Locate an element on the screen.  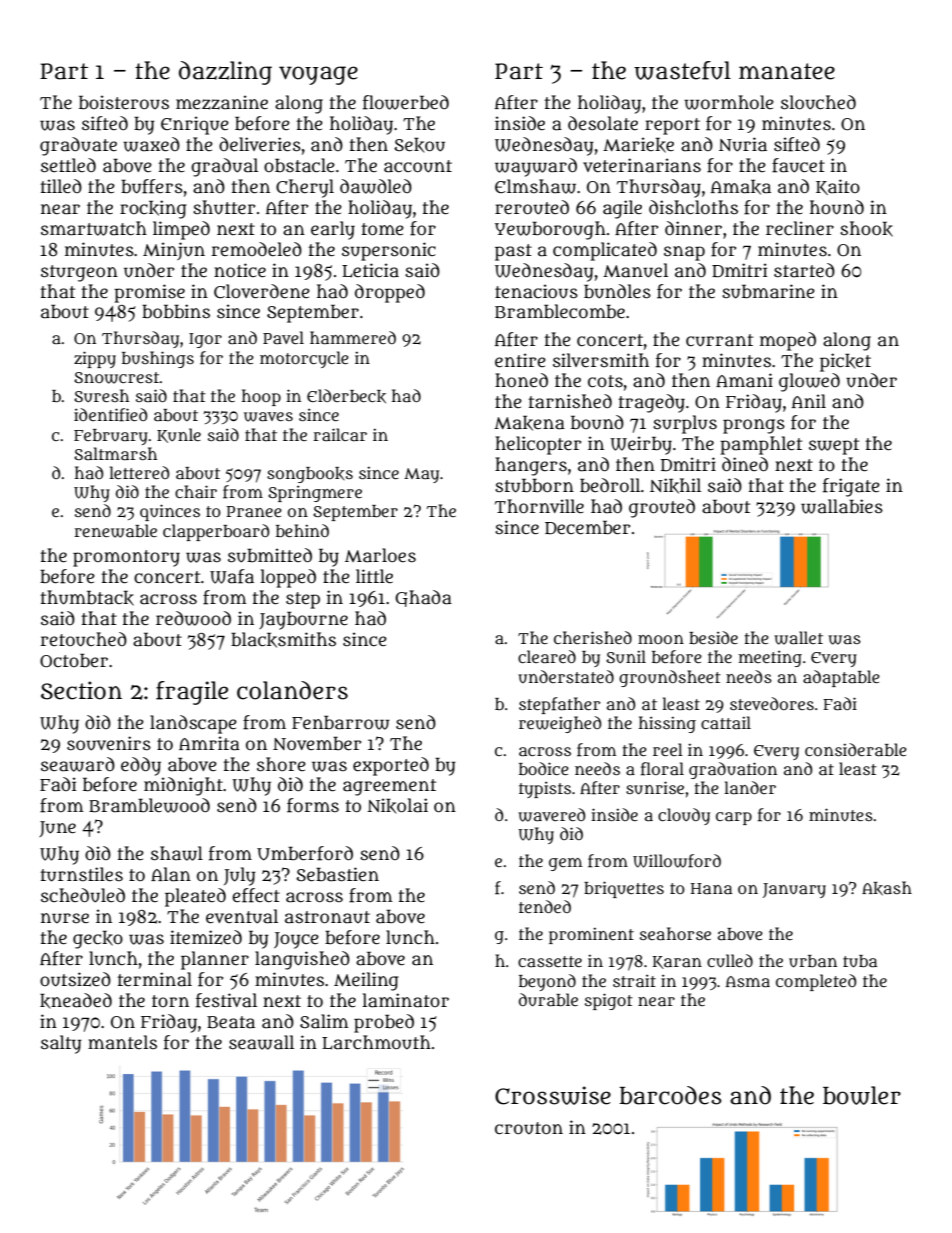
Springmere is located at coordinates (315, 493).
